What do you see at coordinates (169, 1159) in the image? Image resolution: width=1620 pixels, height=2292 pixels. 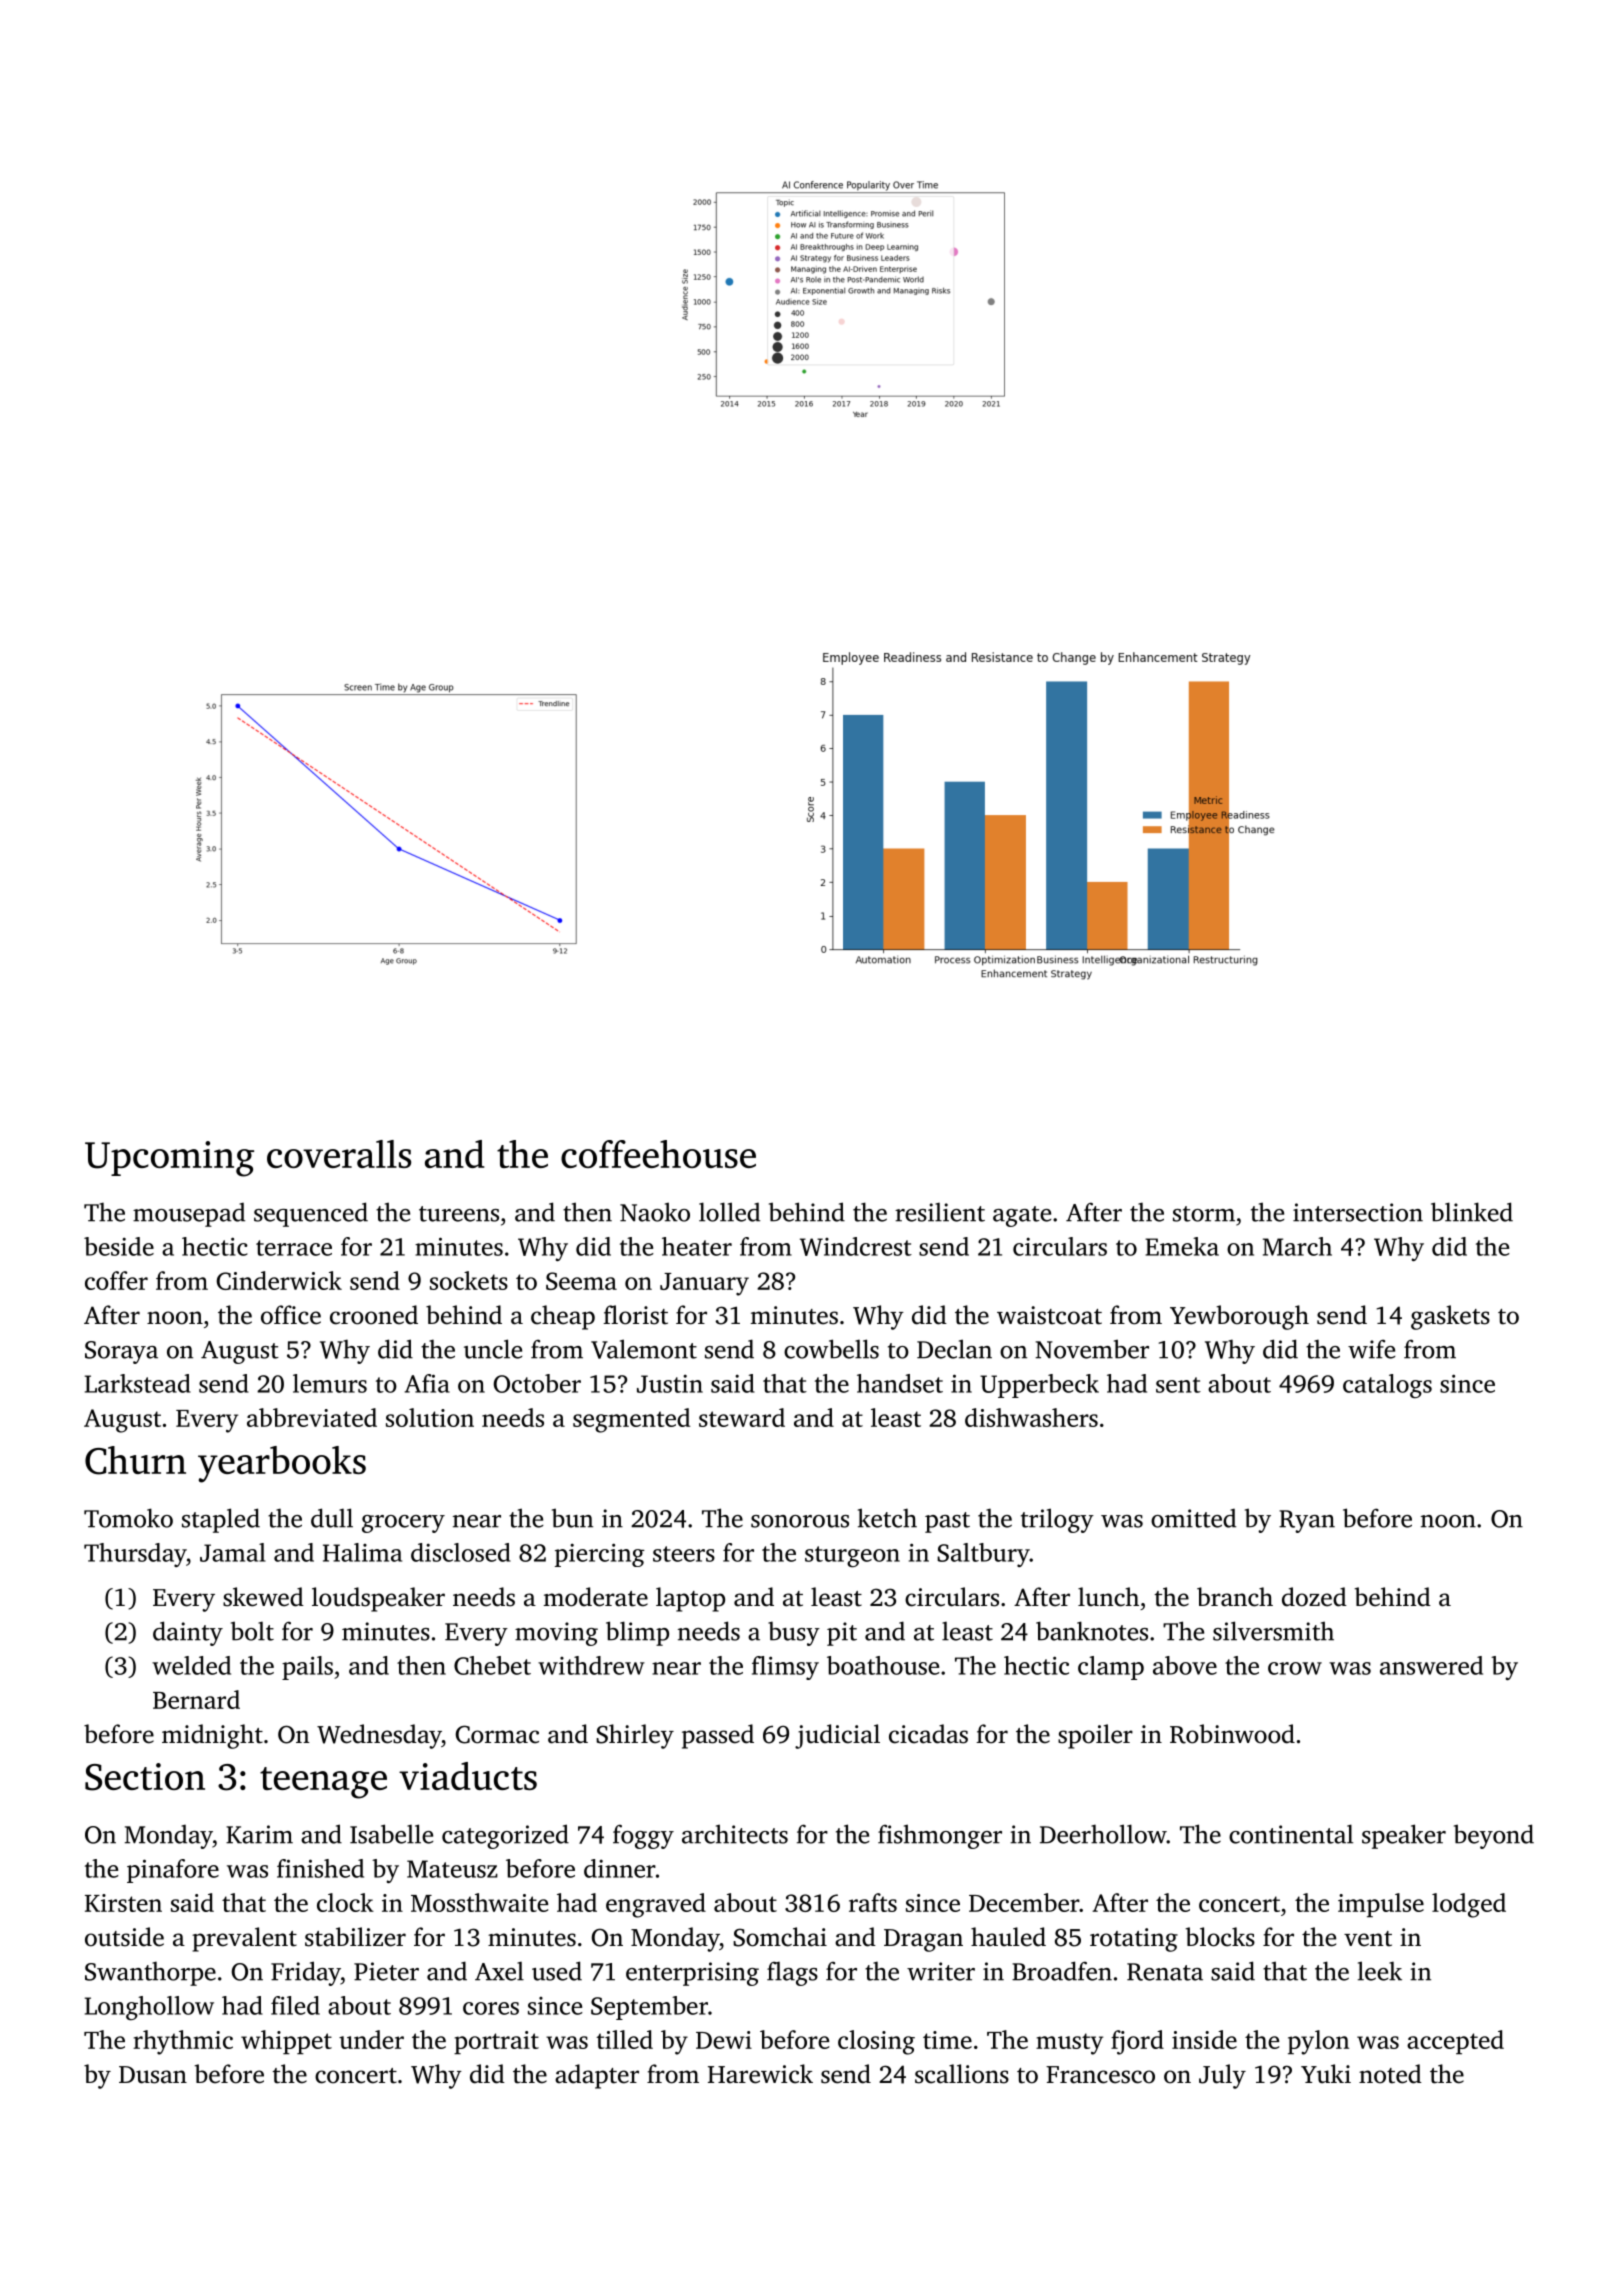 I see `Upcoming` at bounding box center [169, 1159].
